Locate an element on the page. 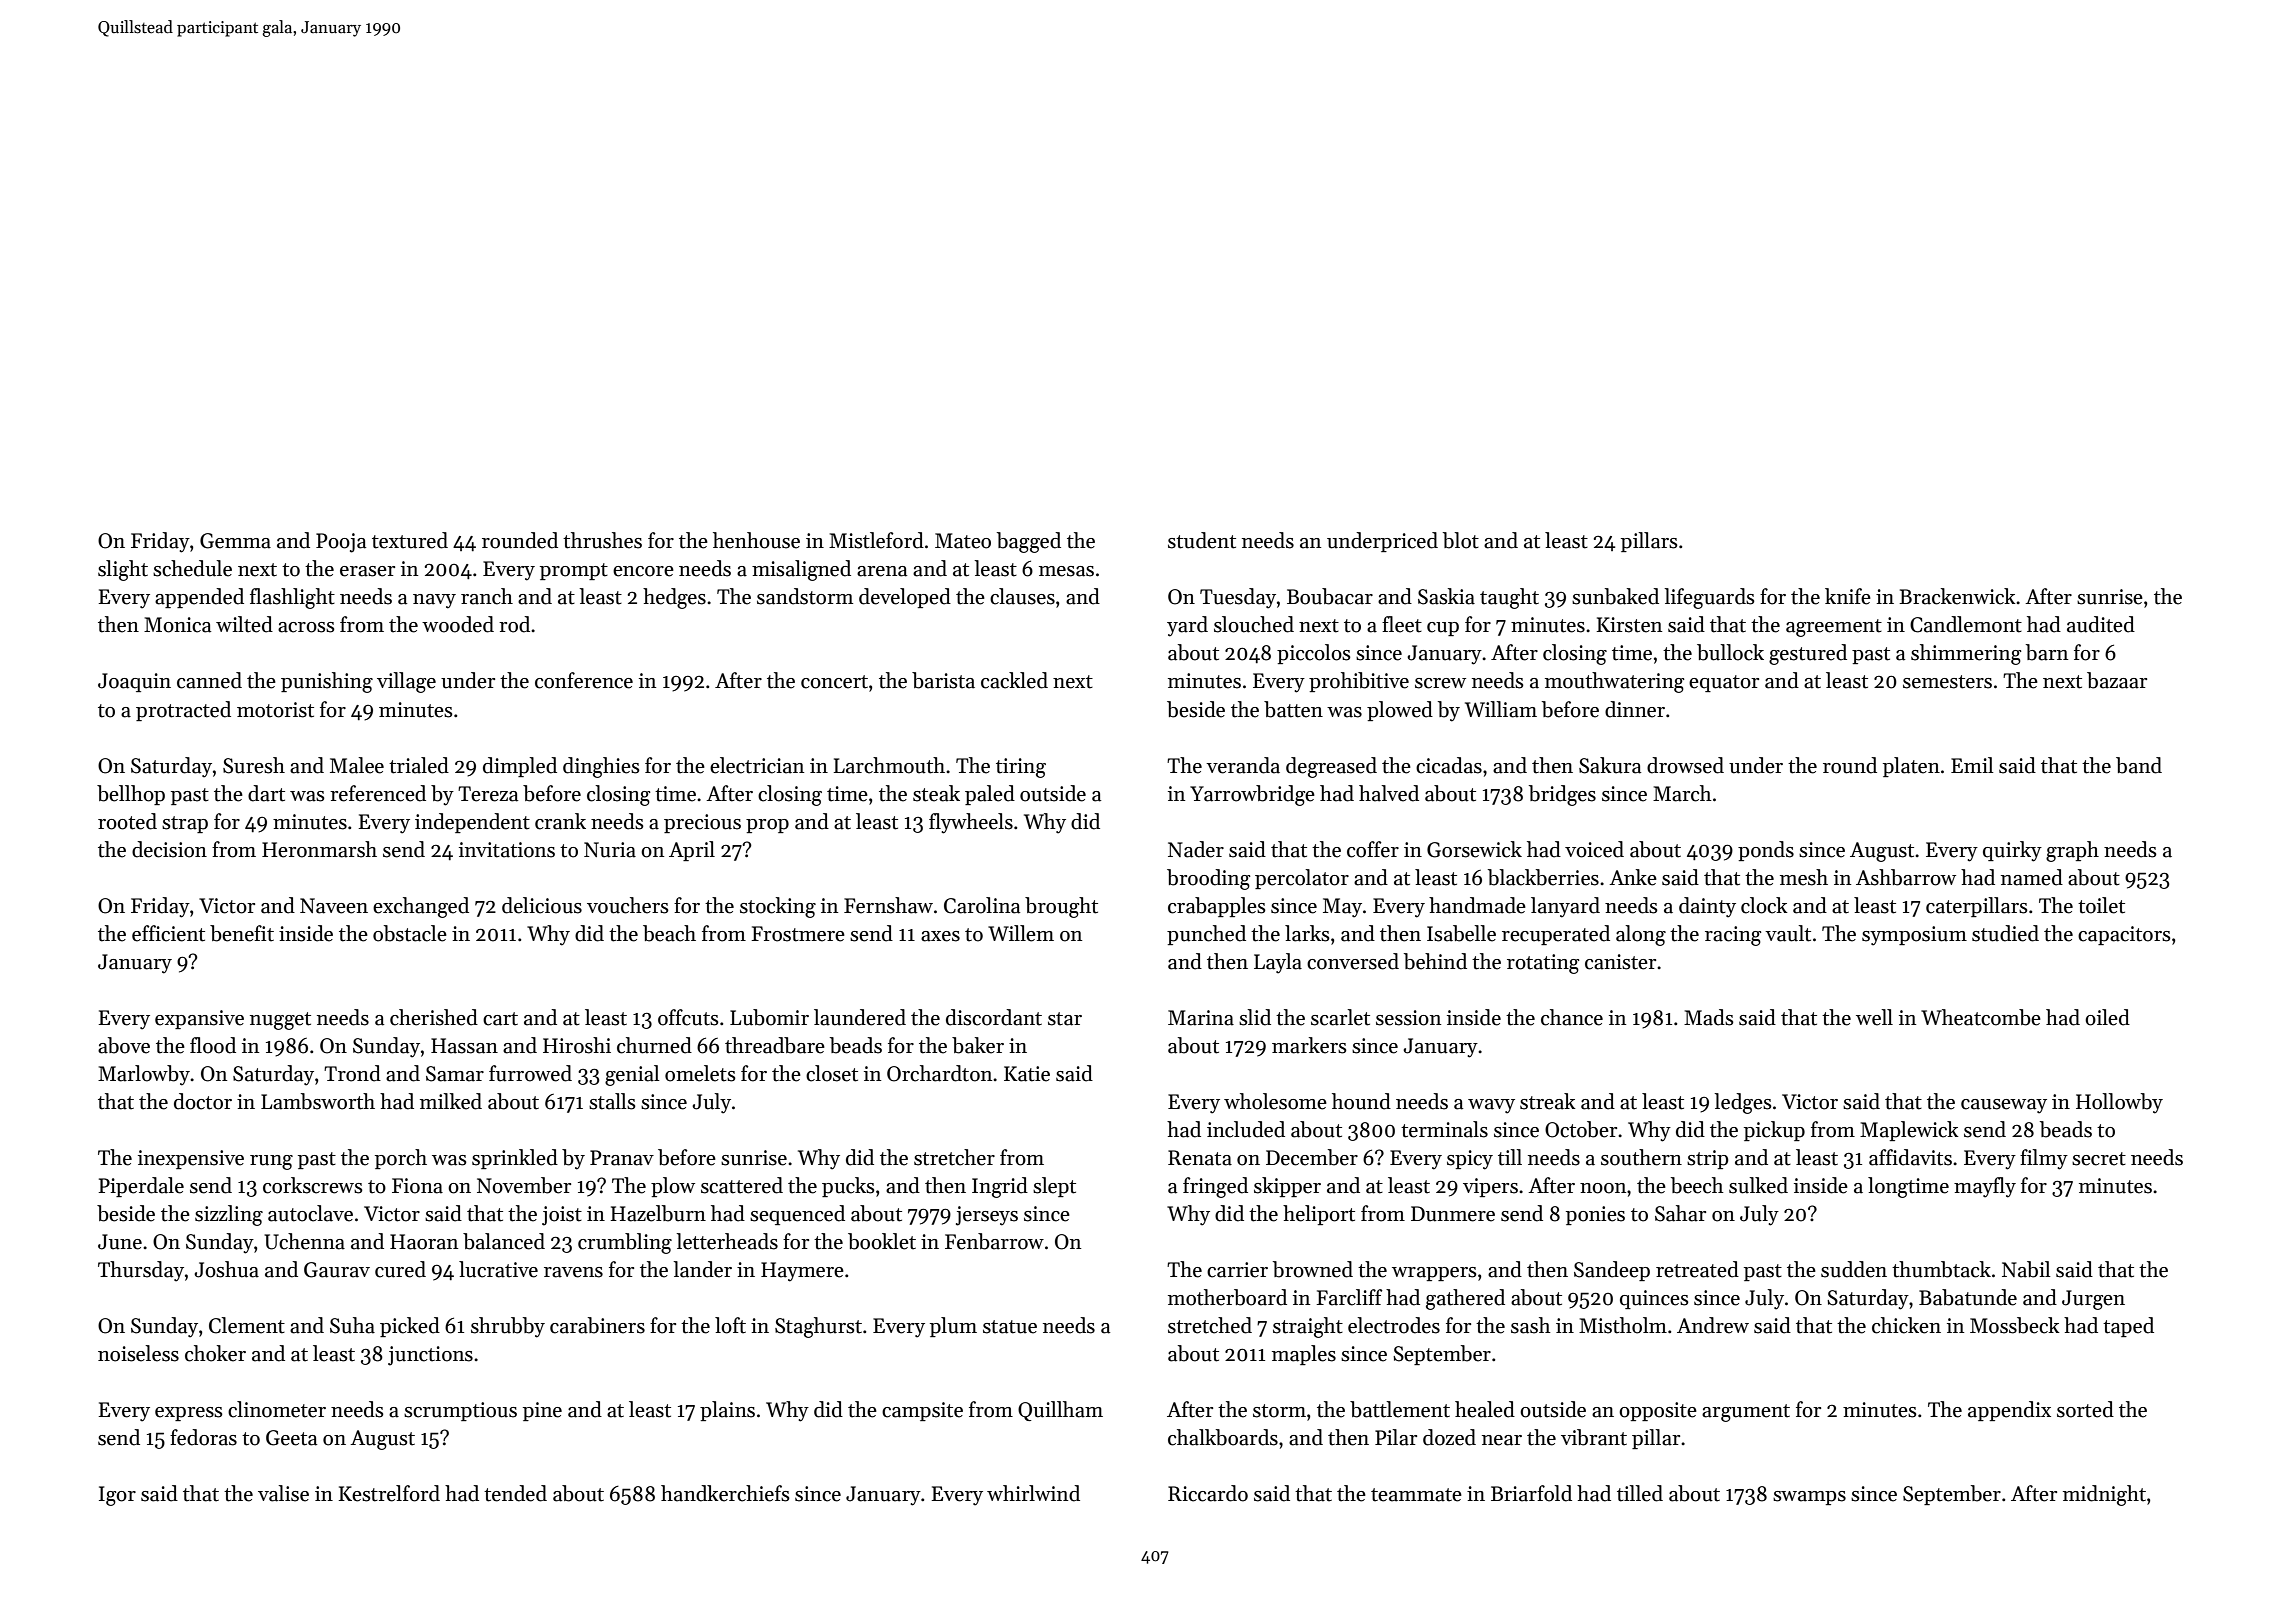  blot is located at coordinates (1461, 540).
